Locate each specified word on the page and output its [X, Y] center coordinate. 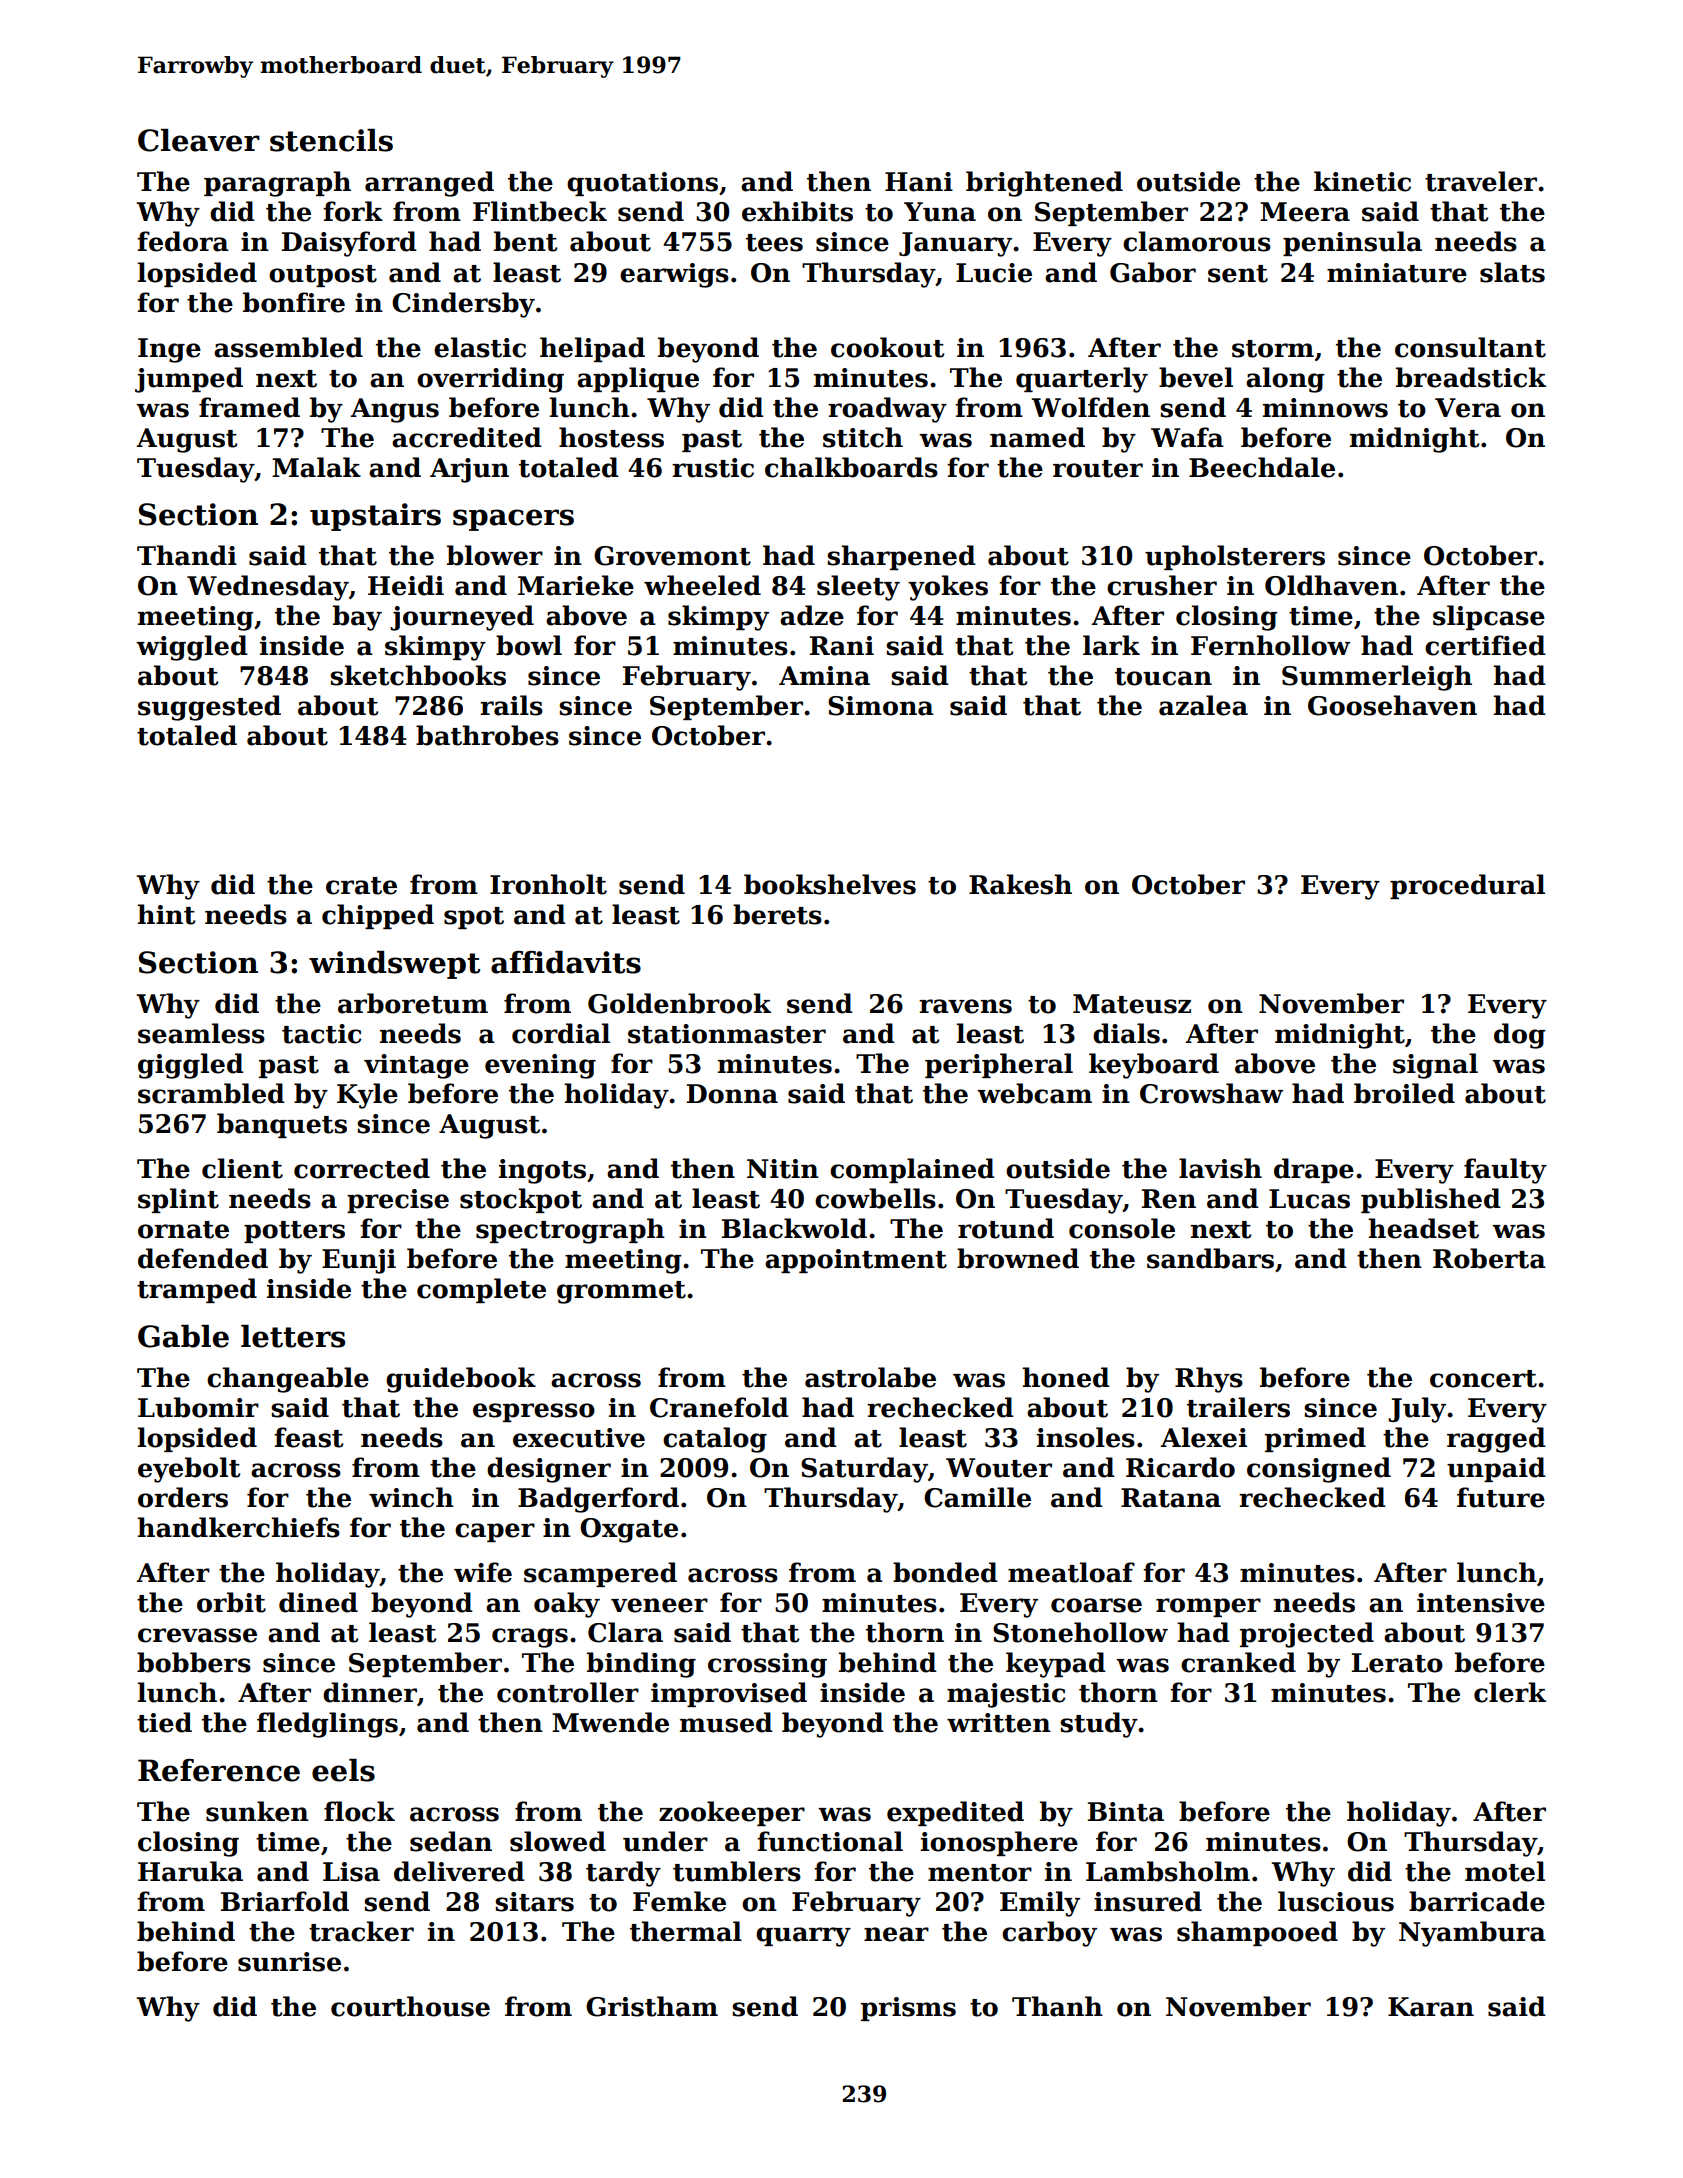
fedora [183, 241]
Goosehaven [1392, 705]
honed [1066, 1377]
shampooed [1257, 1933]
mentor [980, 1873]
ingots [542, 1171]
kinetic [1362, 181]
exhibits [797, 211]
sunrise [289, 1962]
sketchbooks [418, 675]
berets [777, 914]
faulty [1505, 1171]
